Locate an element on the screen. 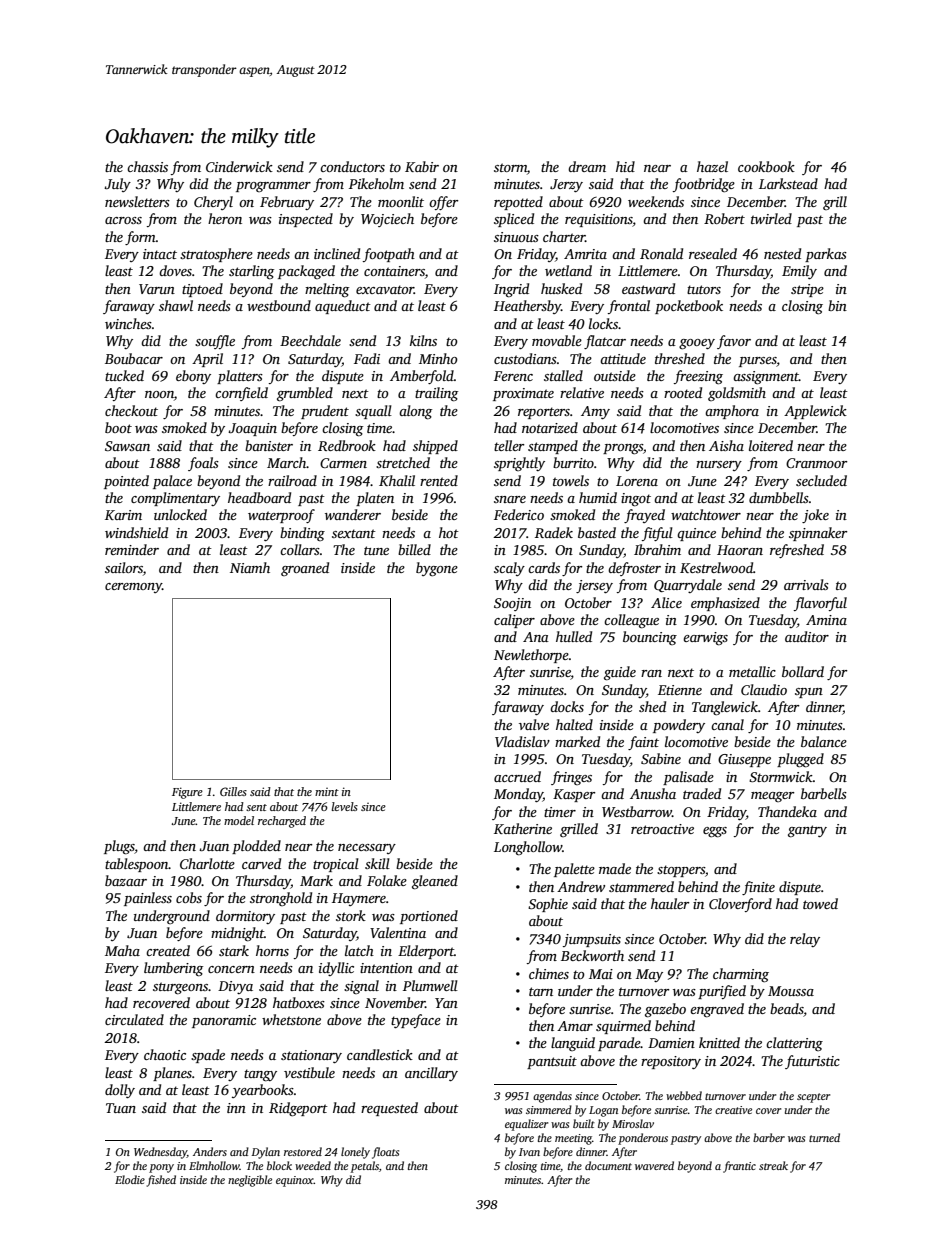 The height and width of the screenshot is (1233, 952). Tuan is located at coordinates (121, 1108).
